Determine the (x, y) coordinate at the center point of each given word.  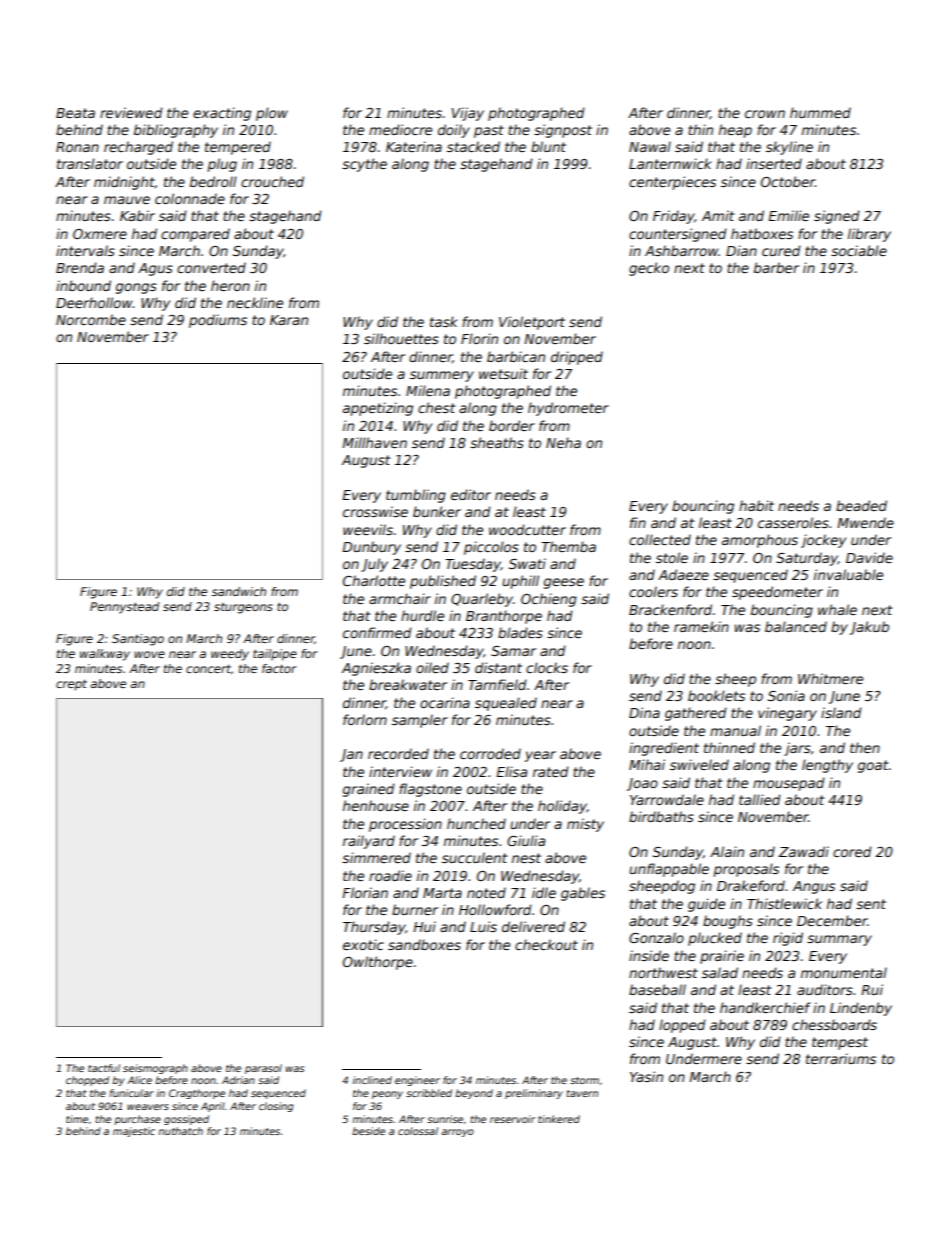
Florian (365, 892)
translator (90, 163)
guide (706, 905)
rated (551, 771)
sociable (859, 250)
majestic (134, 1132)
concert (208, 668)
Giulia (526, 840)
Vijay (467, 114)
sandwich (239, 591)
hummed (820, 112)
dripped (577, 358)
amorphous (760, 541)
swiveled (699, 764)
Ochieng (549, 600)
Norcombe (91, 319)
